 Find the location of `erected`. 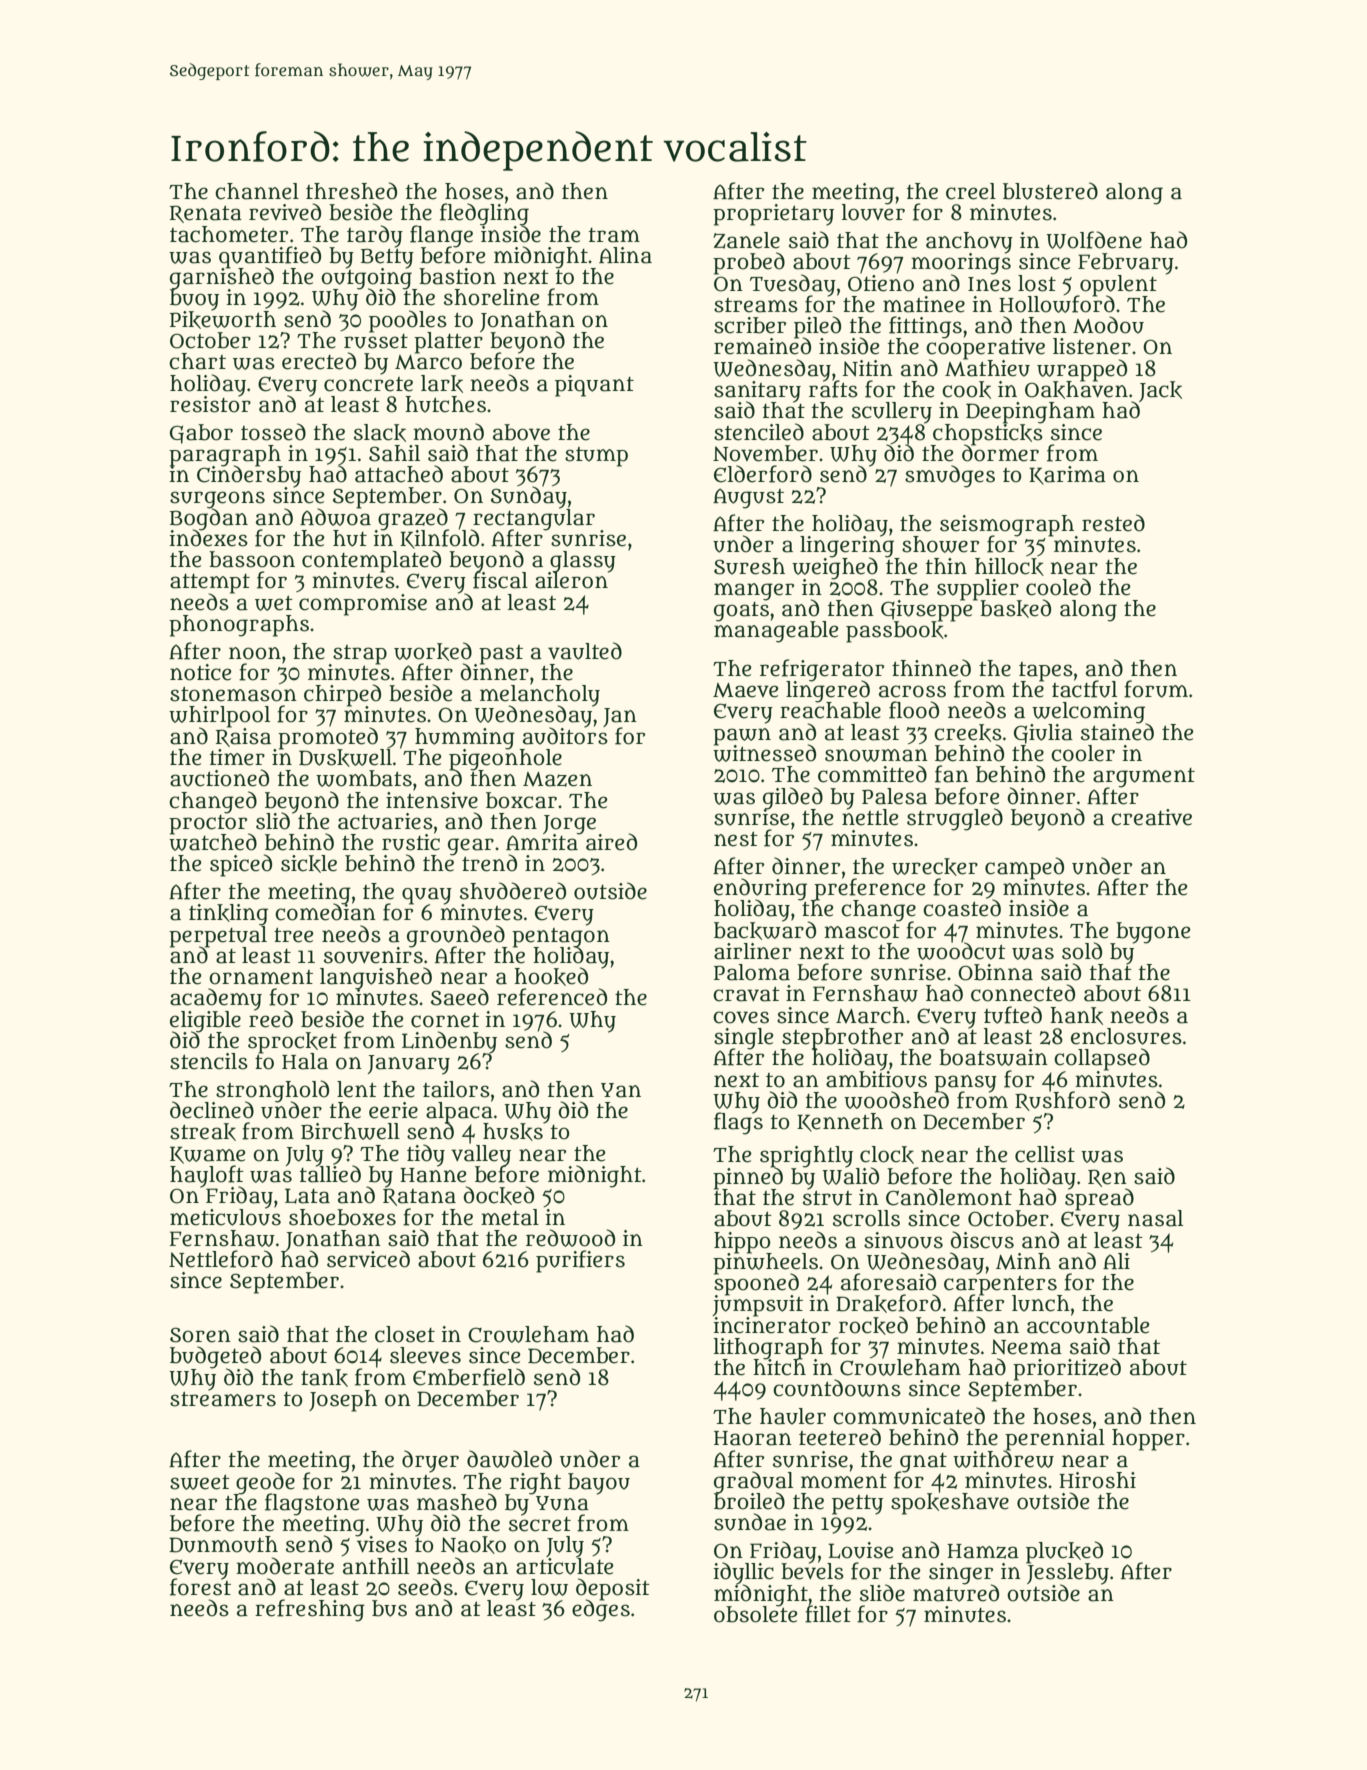

erected is located at coordinates (319, 361).
